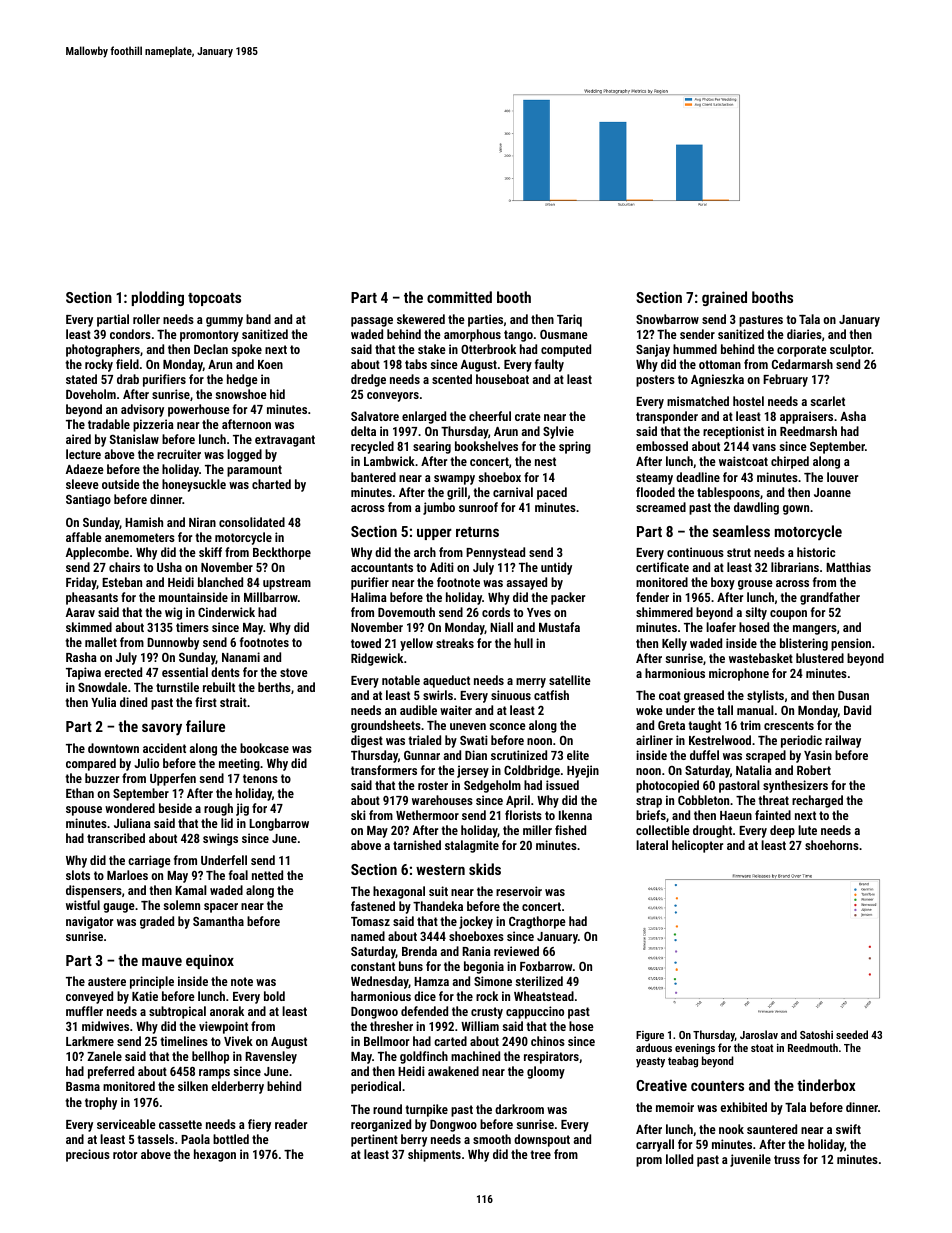 This screenshot has height=1233, width=952. Describe the element at coordinates (84, 811) in the screenshot. I see `spouse` at that location.
